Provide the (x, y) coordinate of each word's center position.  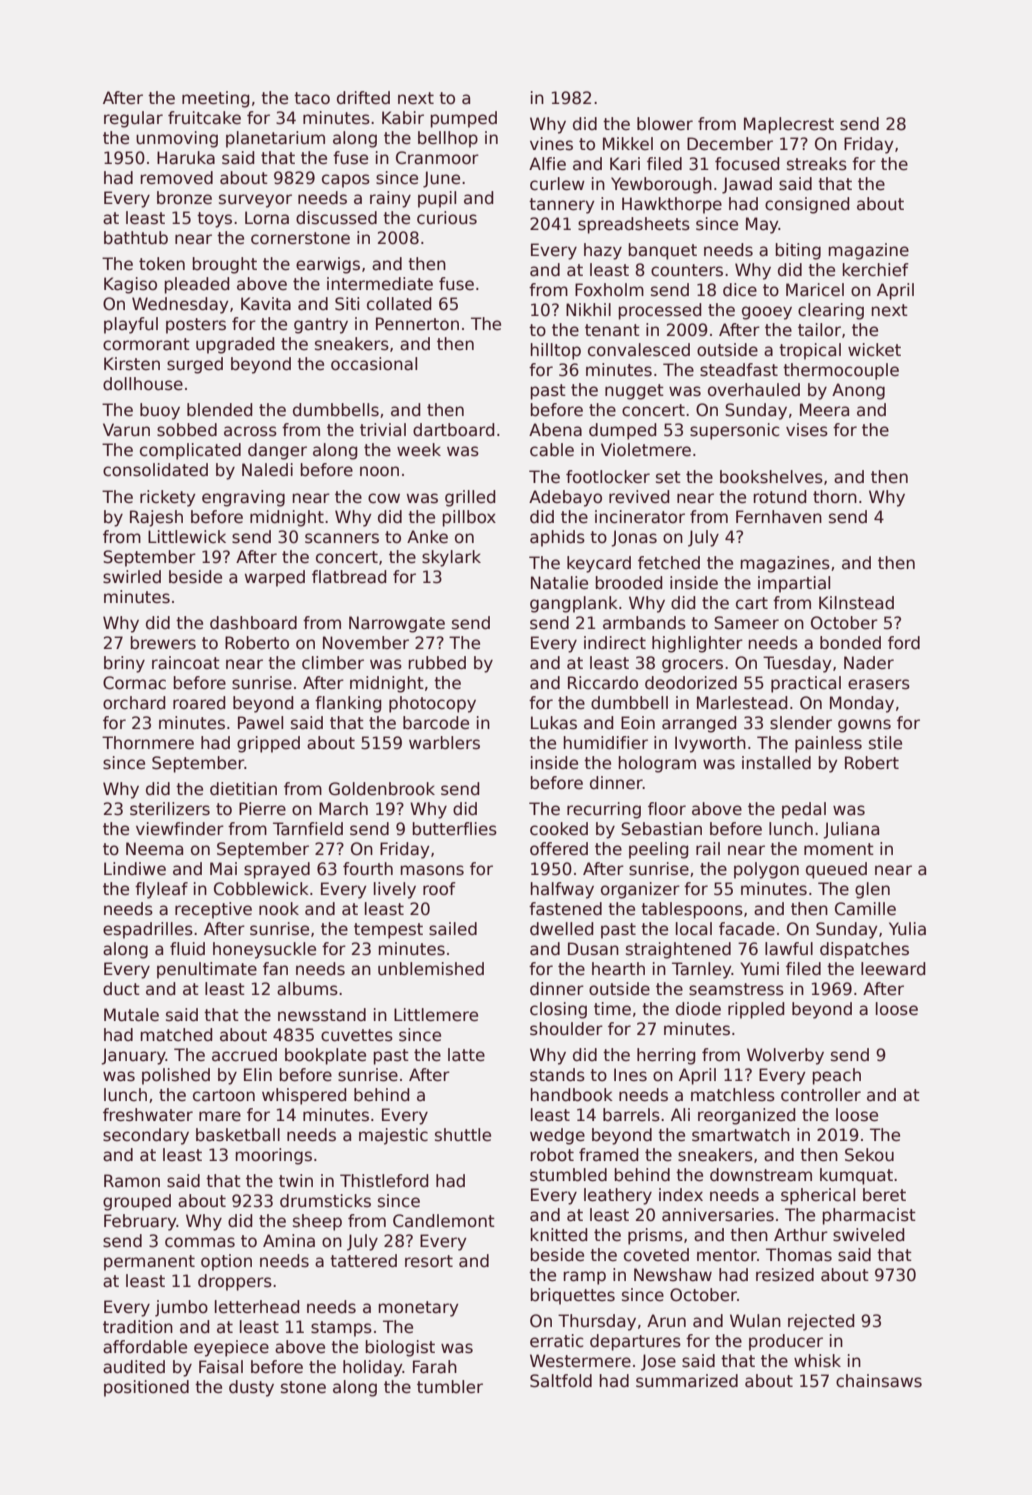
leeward (893, 969)
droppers (235, 1282)
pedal (804, 810)
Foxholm (609, 290)
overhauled (754, 390)
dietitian (243, 789)
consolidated (155, 470)
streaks (817, 164)
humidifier (606, 743)
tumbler (450, 1387)
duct (121, 989)
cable (552, 450)
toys (214, 220)
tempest (388, 931)
